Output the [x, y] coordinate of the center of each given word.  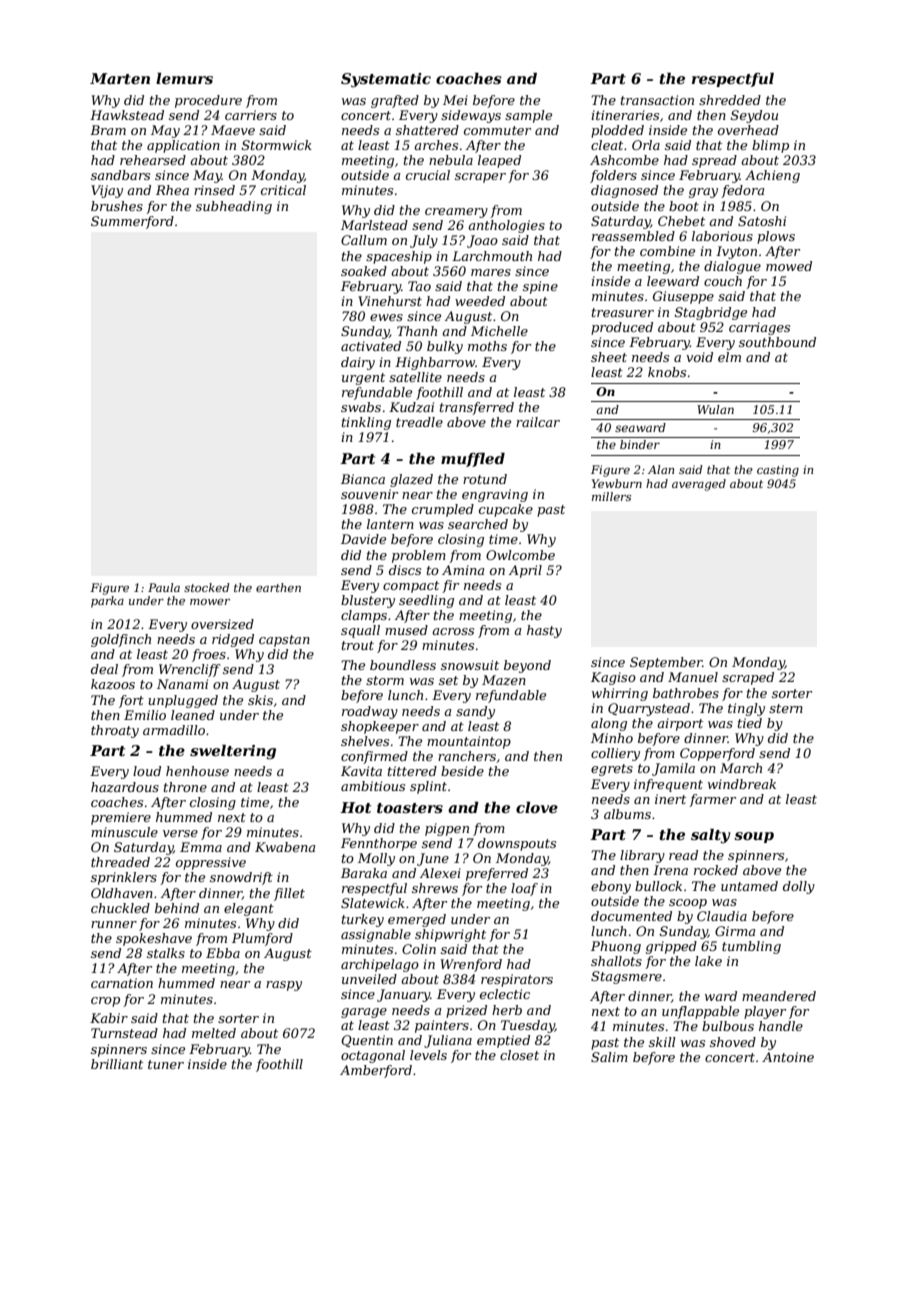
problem [419, 556]
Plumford [262, 939]
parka [107, 602]
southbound [777, 342]
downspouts [517, 844]
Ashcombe [624, 160]
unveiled [369, 979]
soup [754, 837]
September [666, 663]
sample [528, 116]
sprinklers [124, 878]
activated [371, 346]
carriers [251, 115]
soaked [364, 271]
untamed [749, 886]
